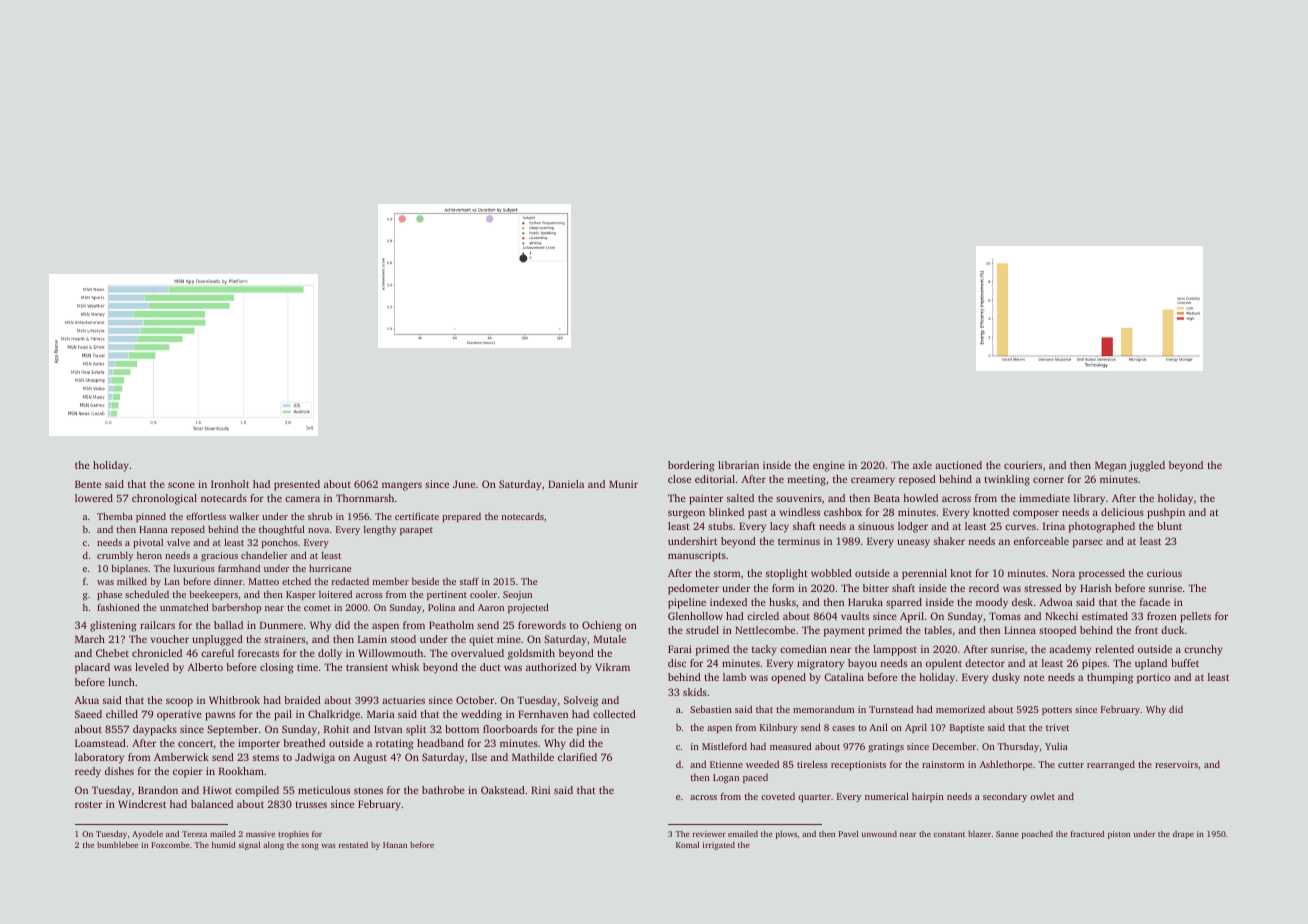 The width and height of the screenshot is (1308, 924). I want to click on closing, so click(277, 668).
